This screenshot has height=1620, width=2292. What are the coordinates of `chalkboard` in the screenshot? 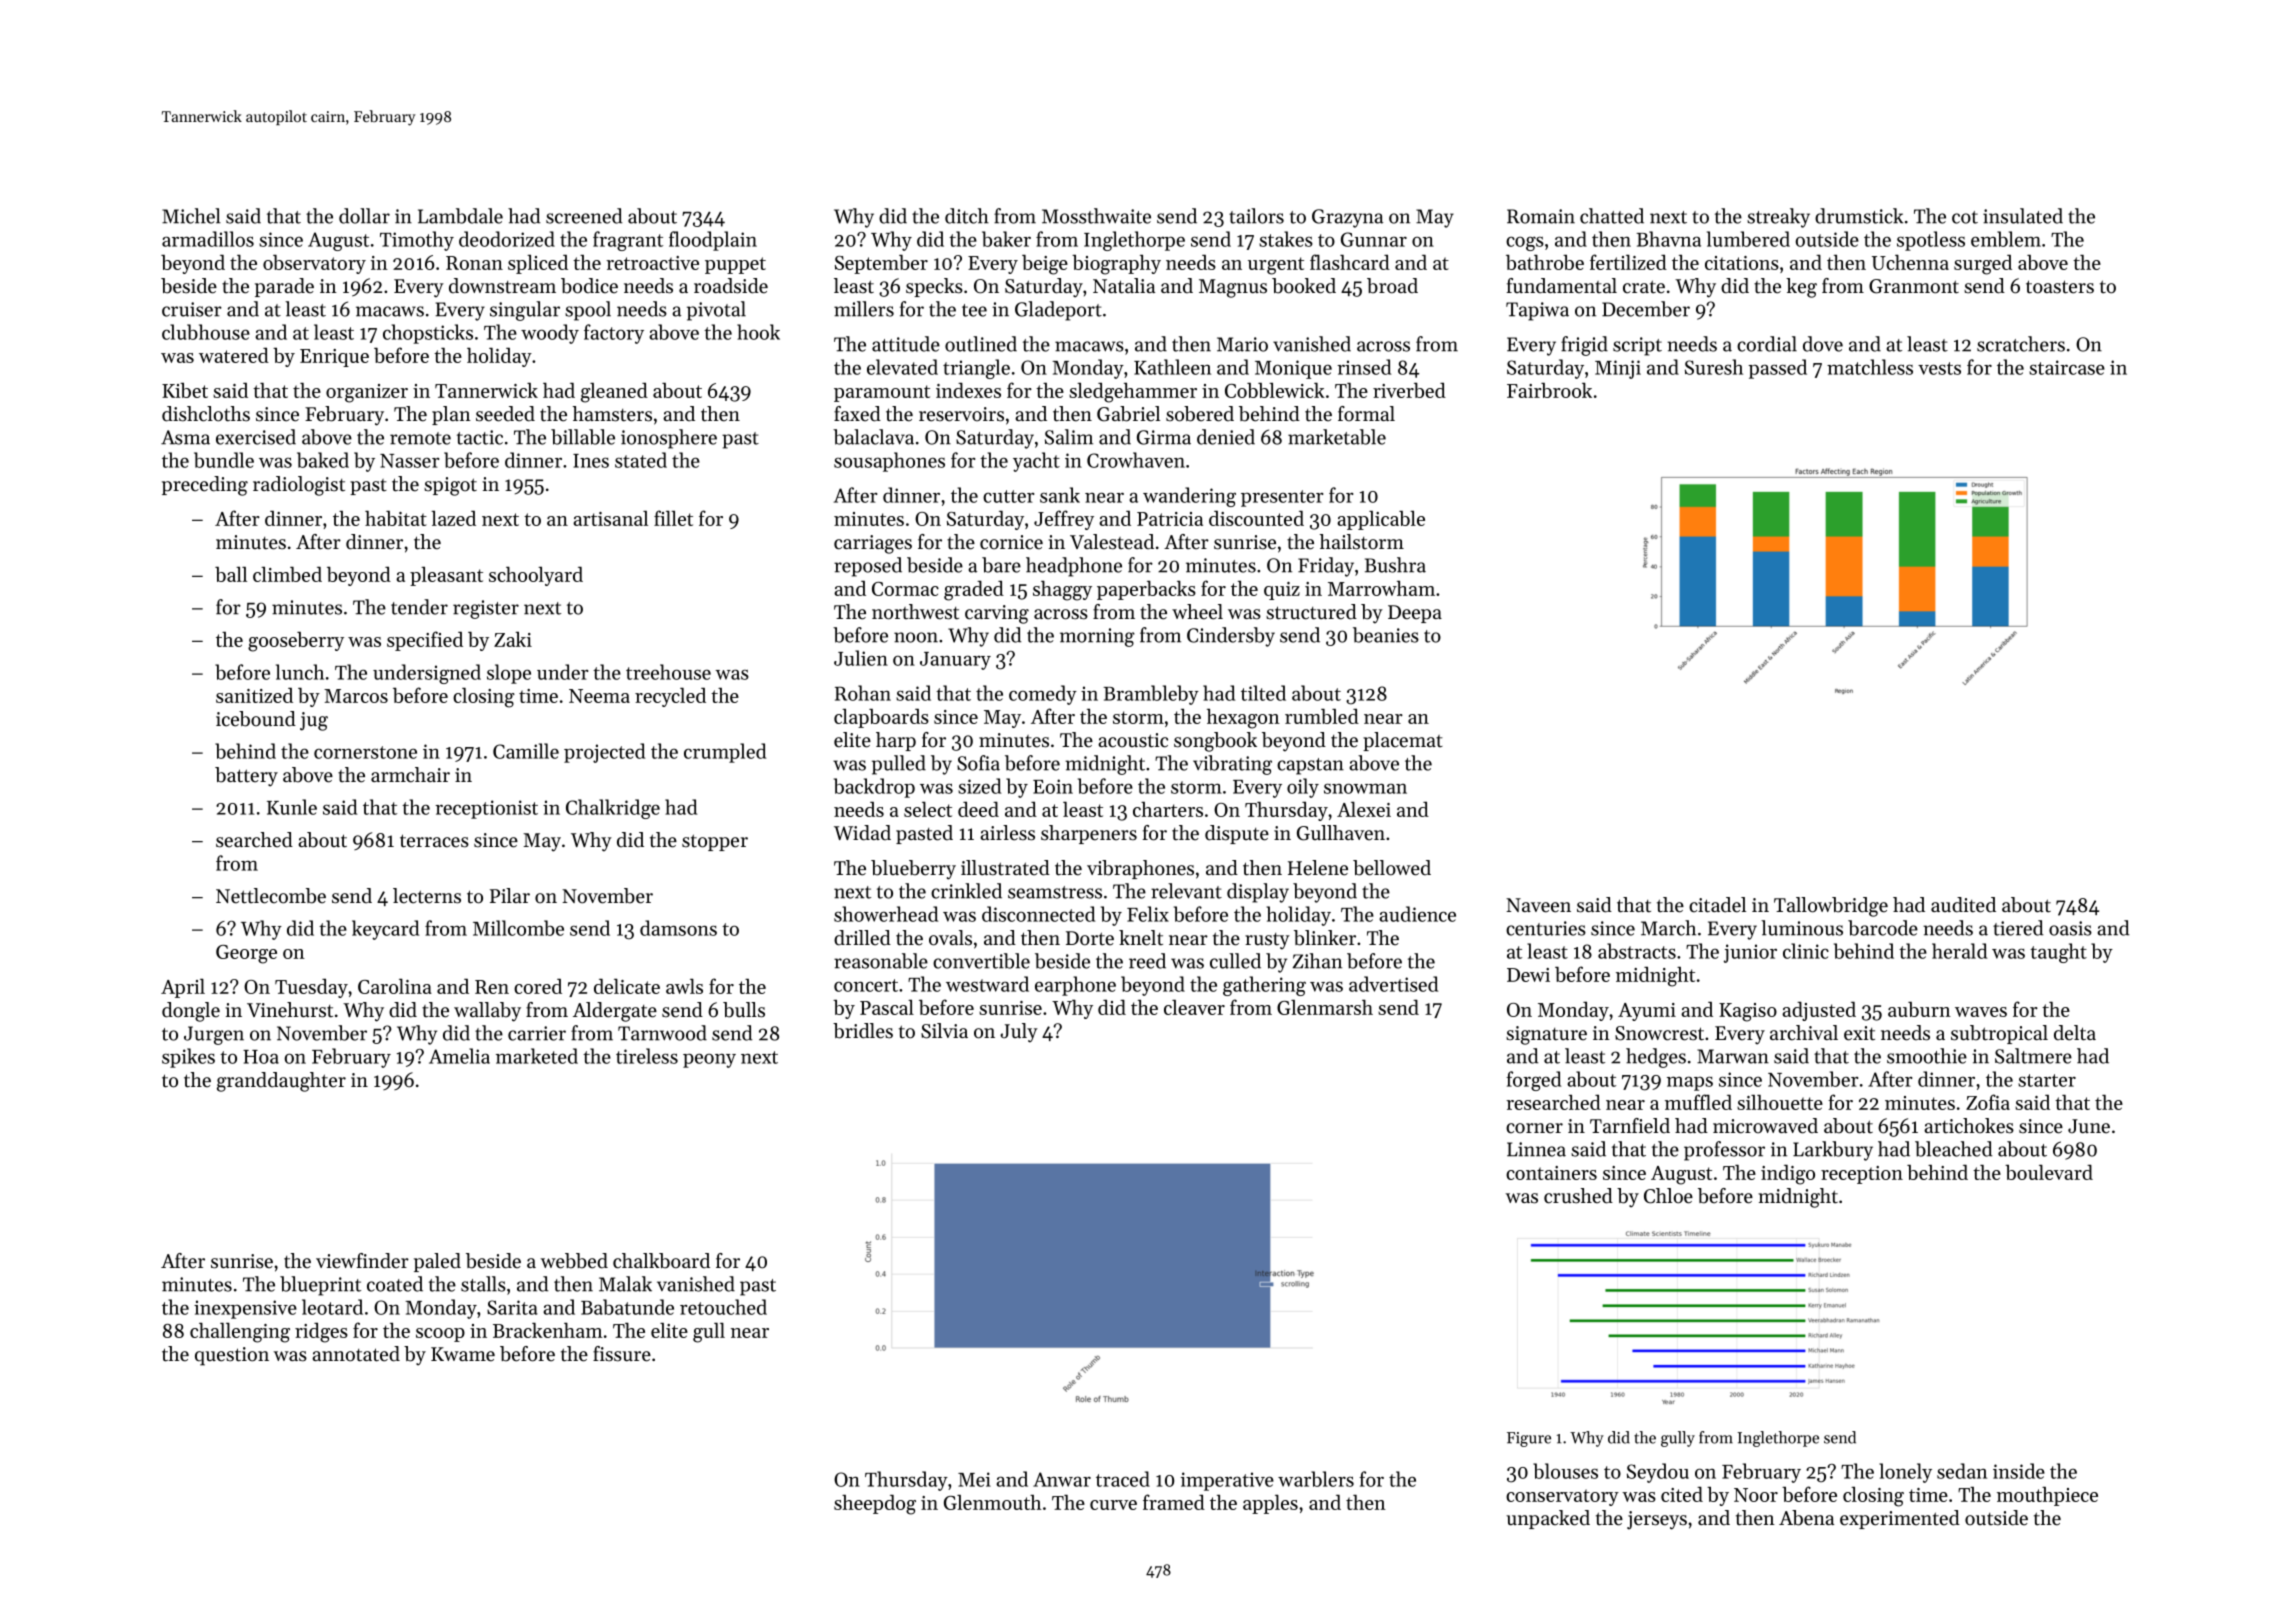 It's located at (661, 1261).
